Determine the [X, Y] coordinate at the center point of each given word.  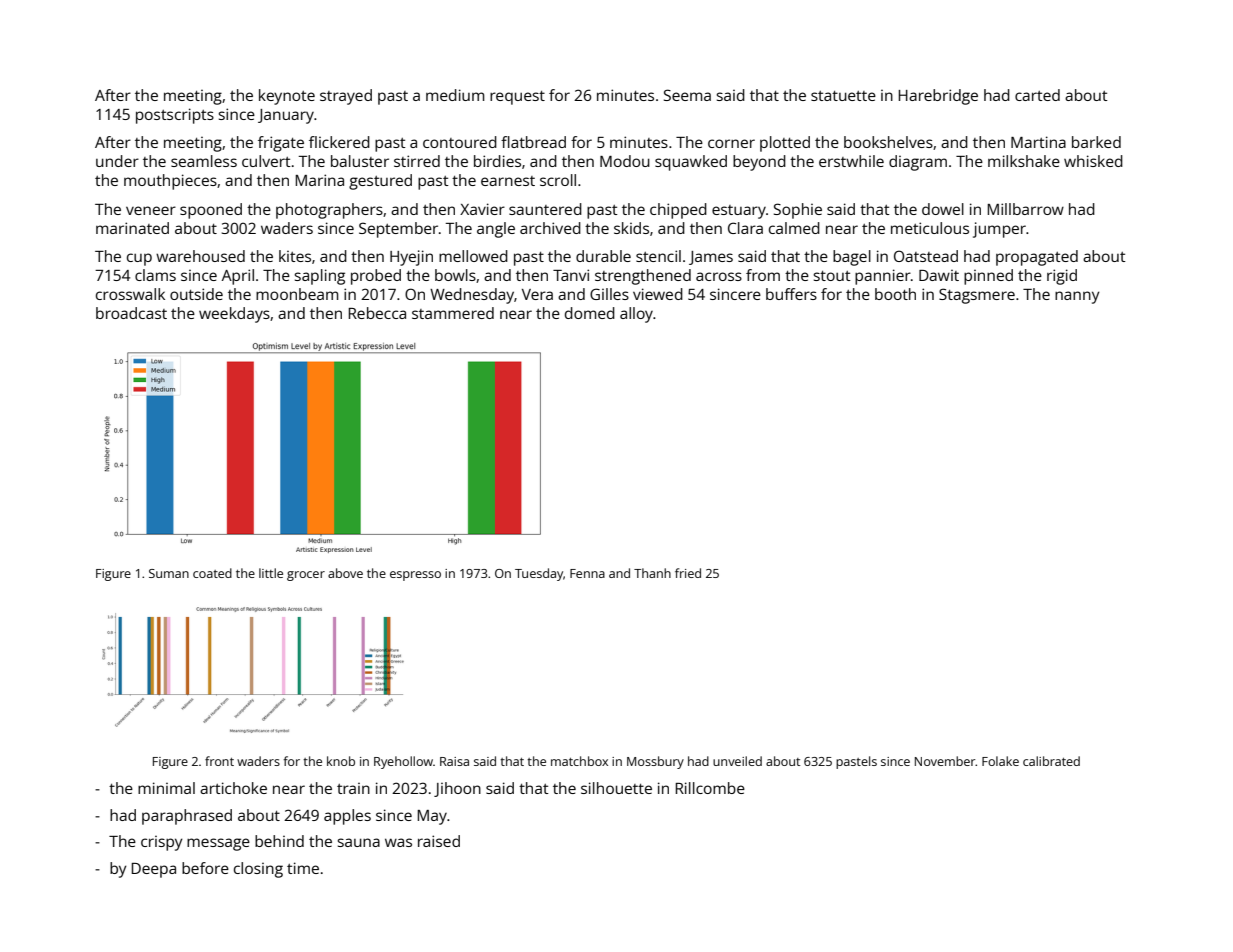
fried [688, 573]
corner [731, 143]
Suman [169, 573]
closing [258, 870]
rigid [1062, 277]
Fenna [587, 573]
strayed [346, 97]
